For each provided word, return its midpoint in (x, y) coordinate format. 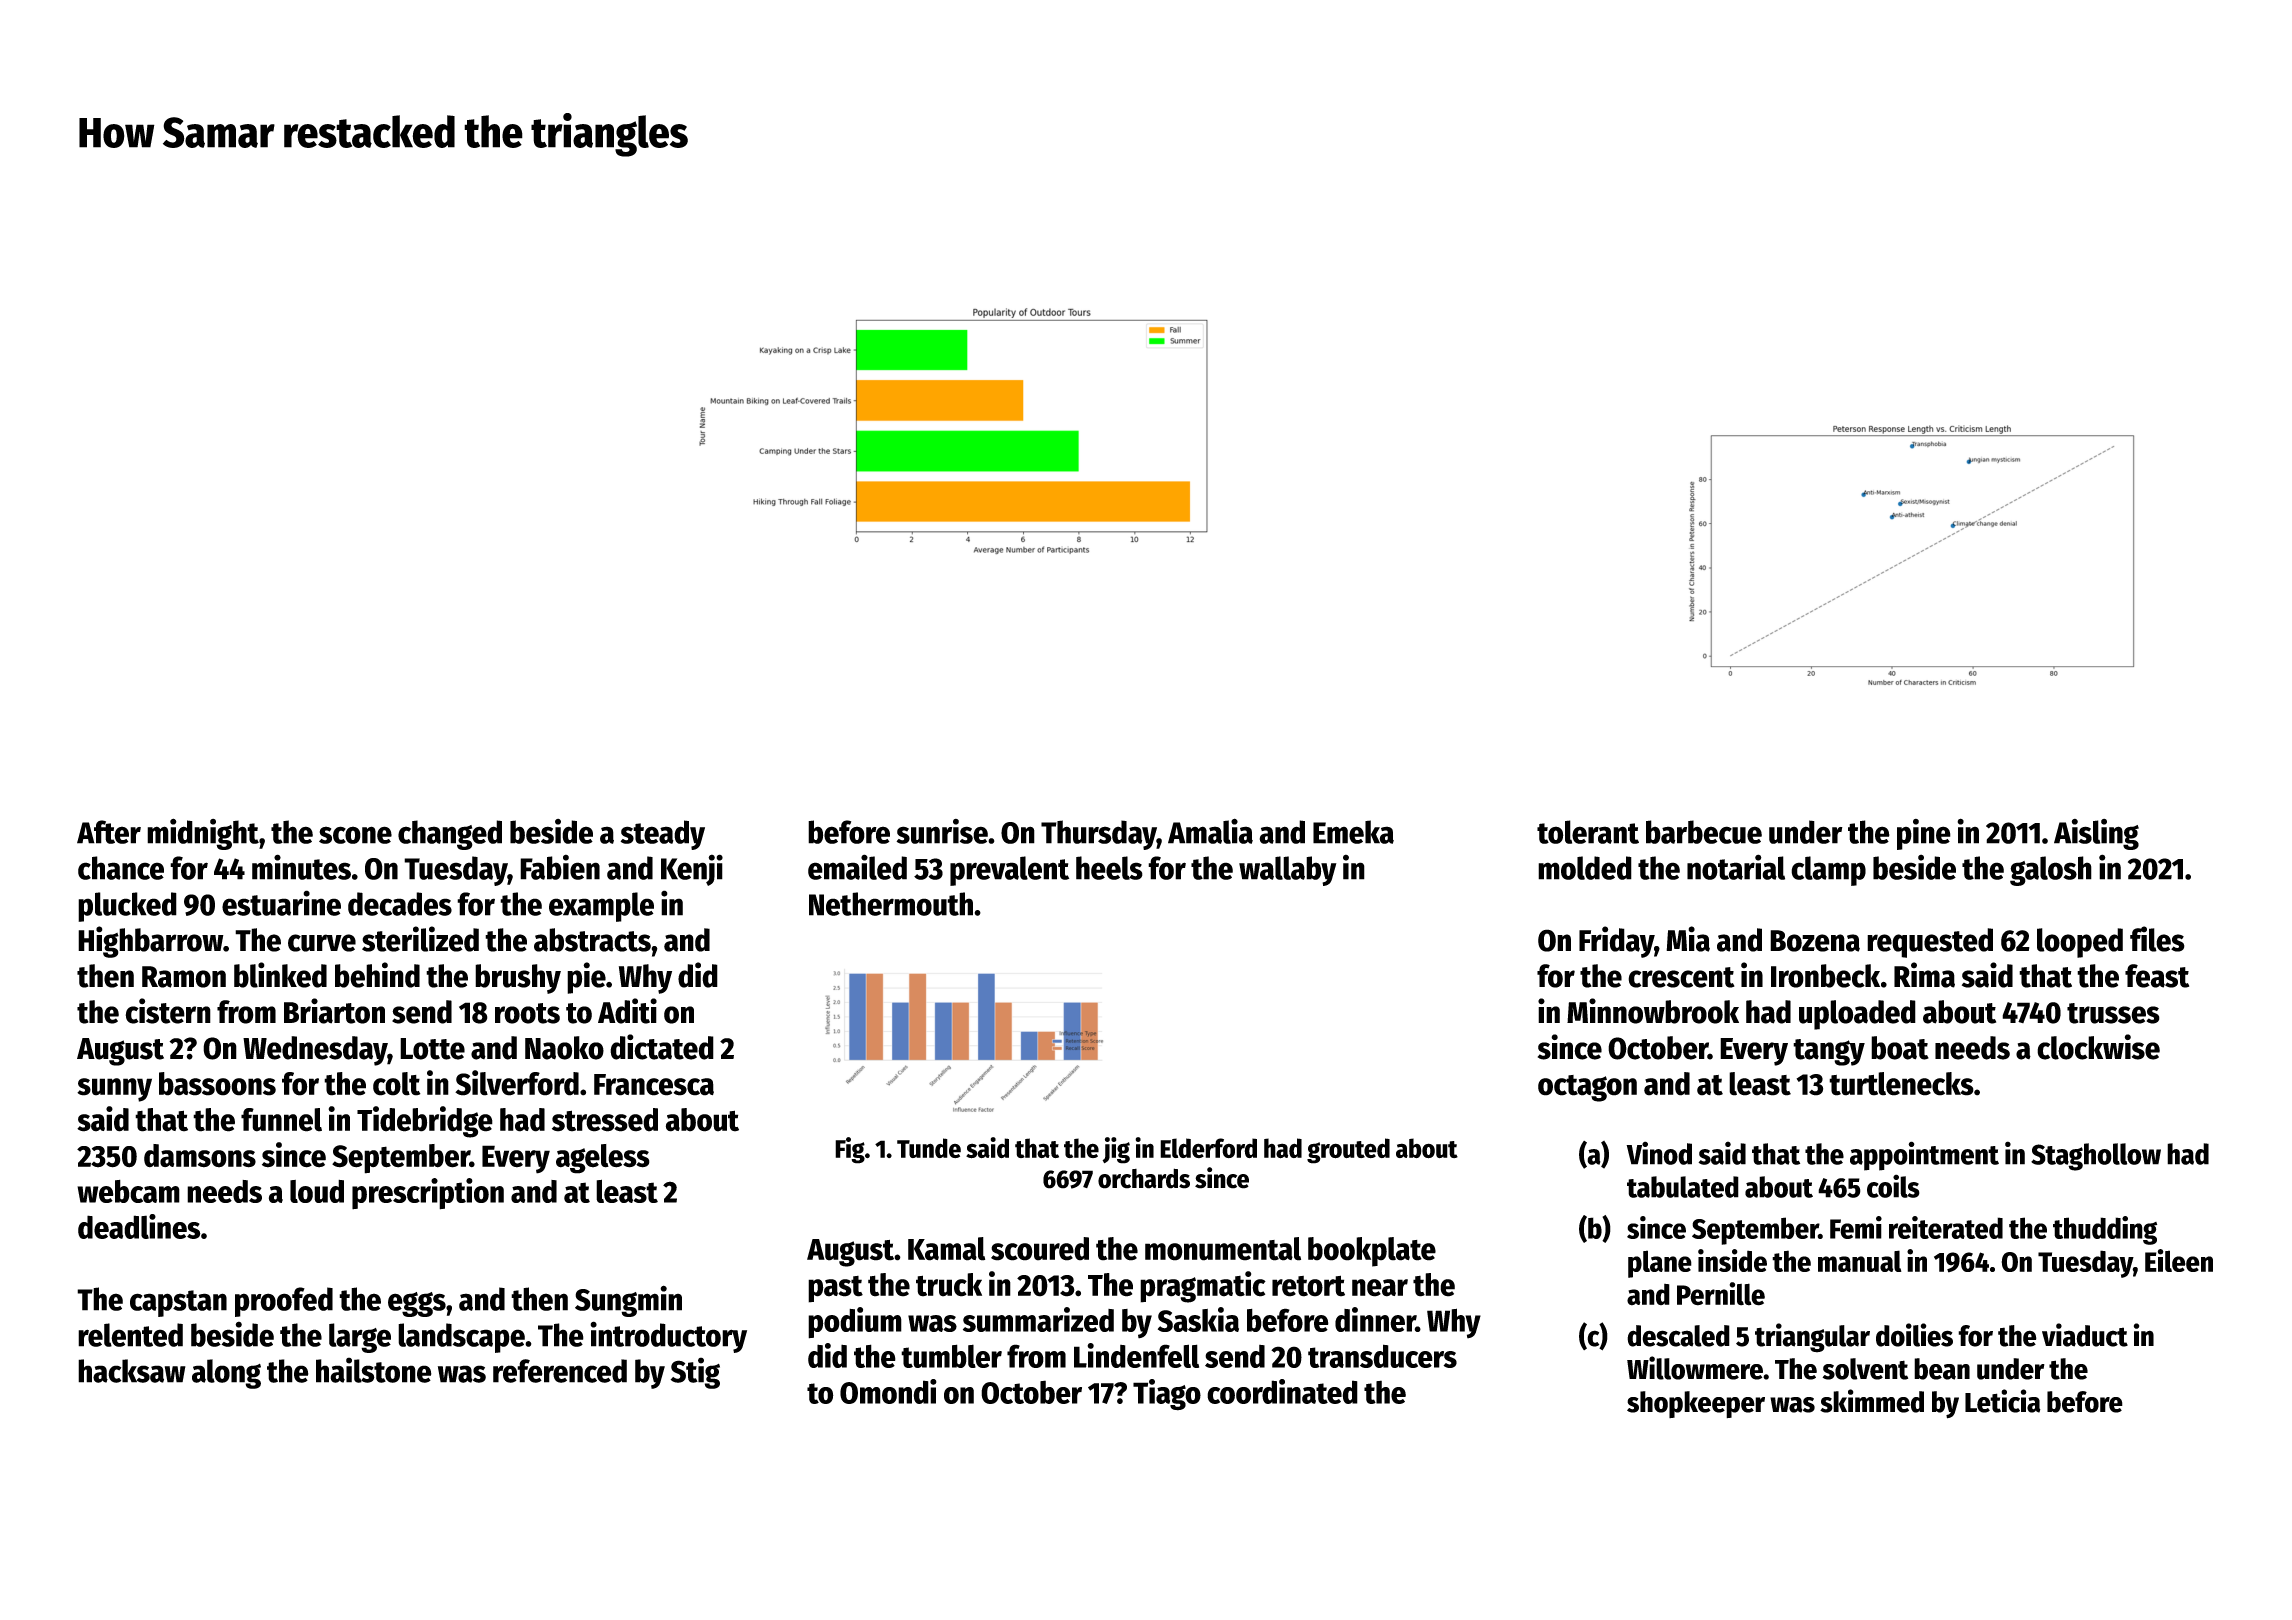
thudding (2105, 1230)
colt (397, 1084)
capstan (178, 1303)
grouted (1348, 1151)
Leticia (2003, 1401)
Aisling (2096, 834)
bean (1942, 1369)
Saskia (1198, 1319)
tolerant (1588, 832)
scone (355, 835)
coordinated (1282, 1391)
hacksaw (132, 1371)
